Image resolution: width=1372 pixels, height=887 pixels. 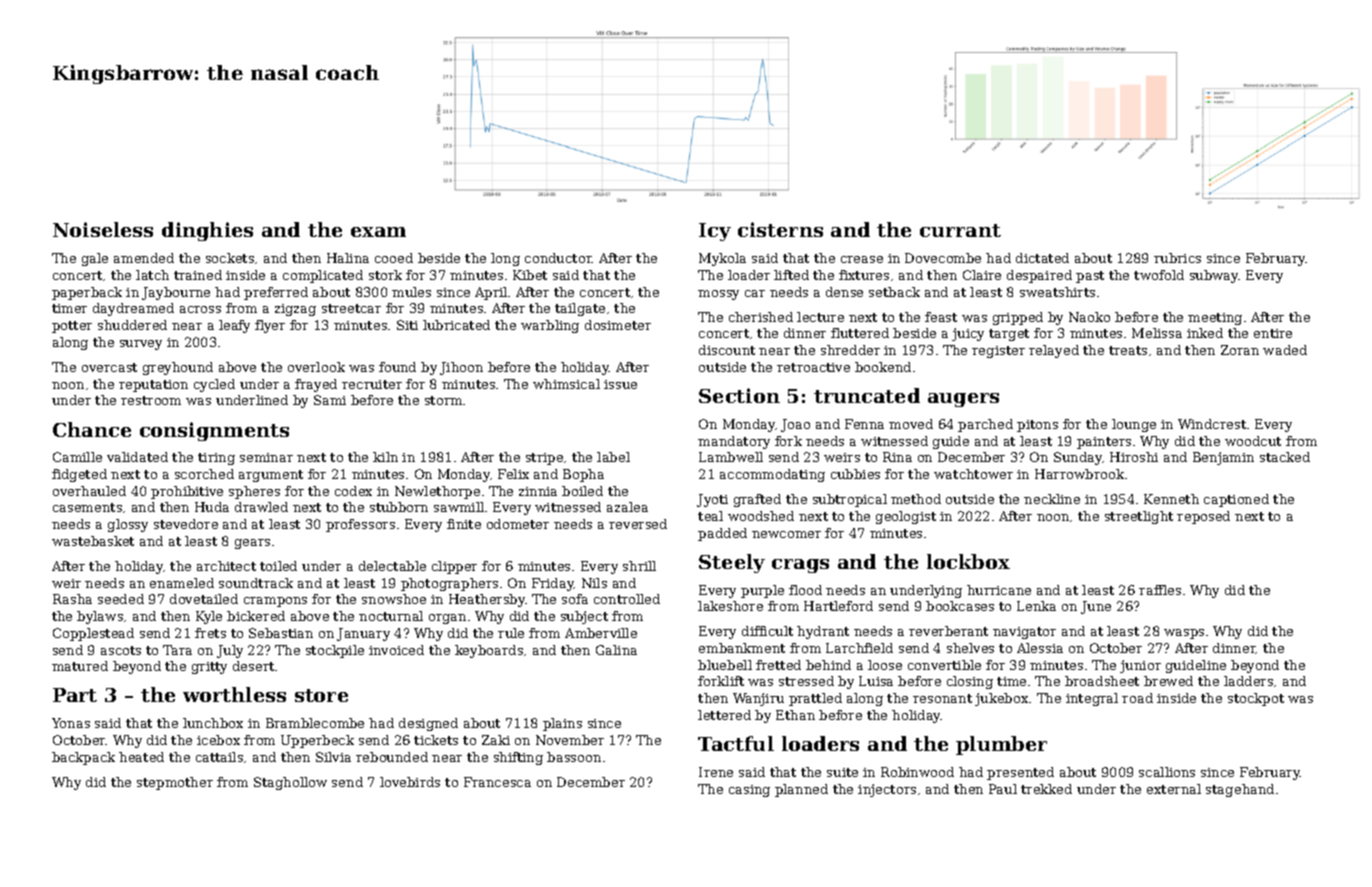 What do you see at coordinates (204, 599) in the page?
I see `dovetailed` at bounding box center [204, 599].
